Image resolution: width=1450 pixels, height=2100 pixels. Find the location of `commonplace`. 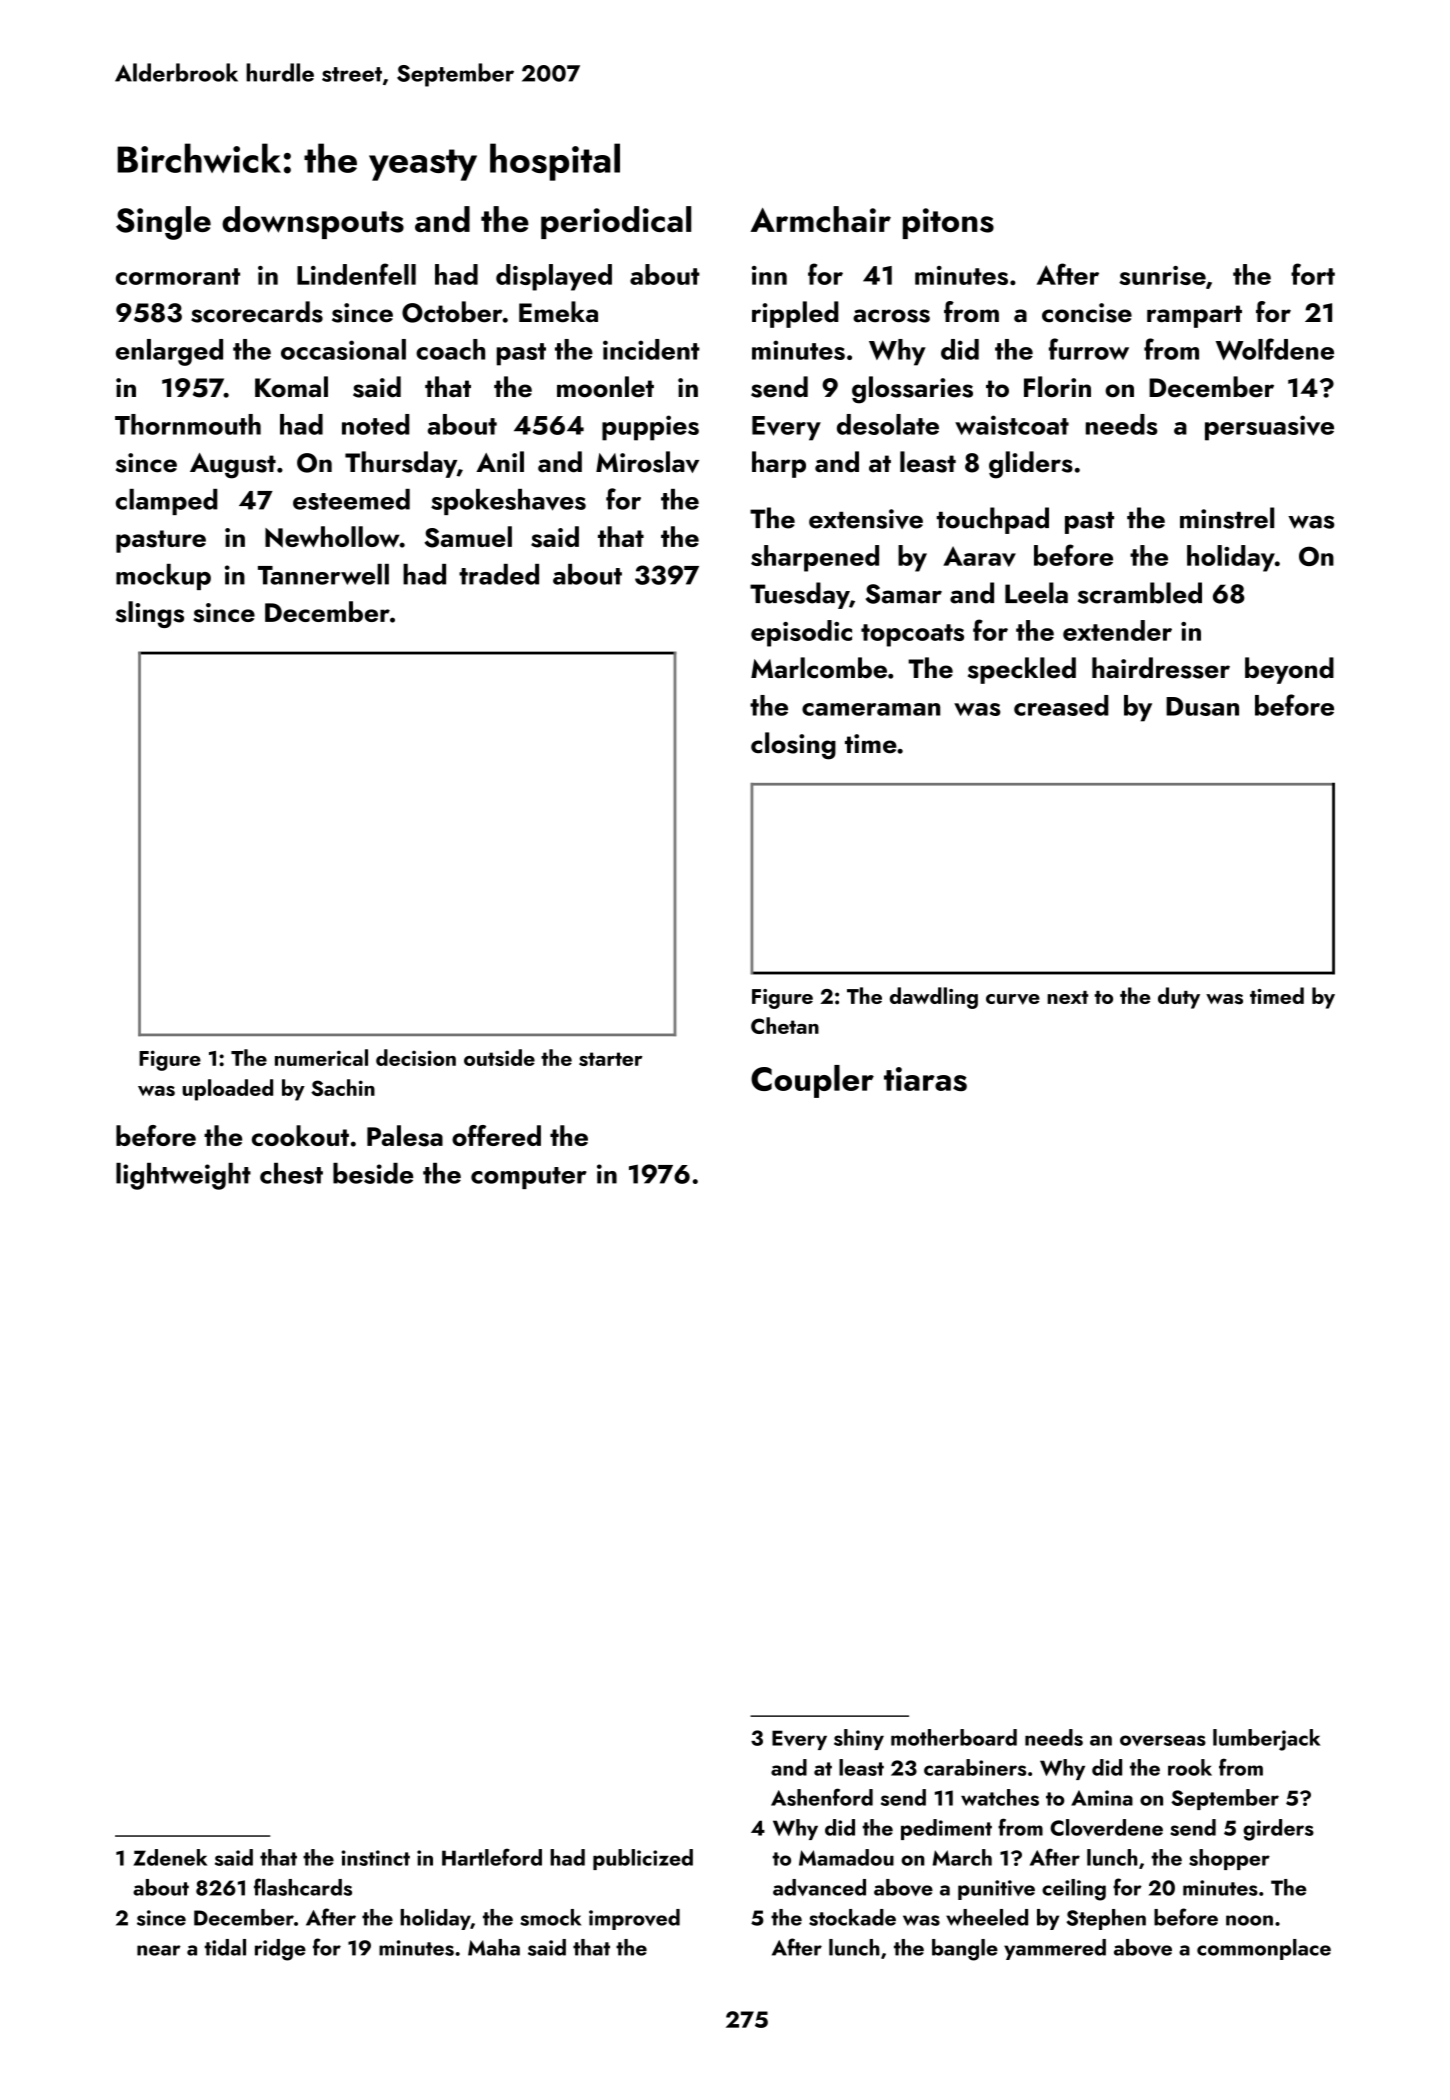

commonplace is located at coordinates (1264, 1949).
